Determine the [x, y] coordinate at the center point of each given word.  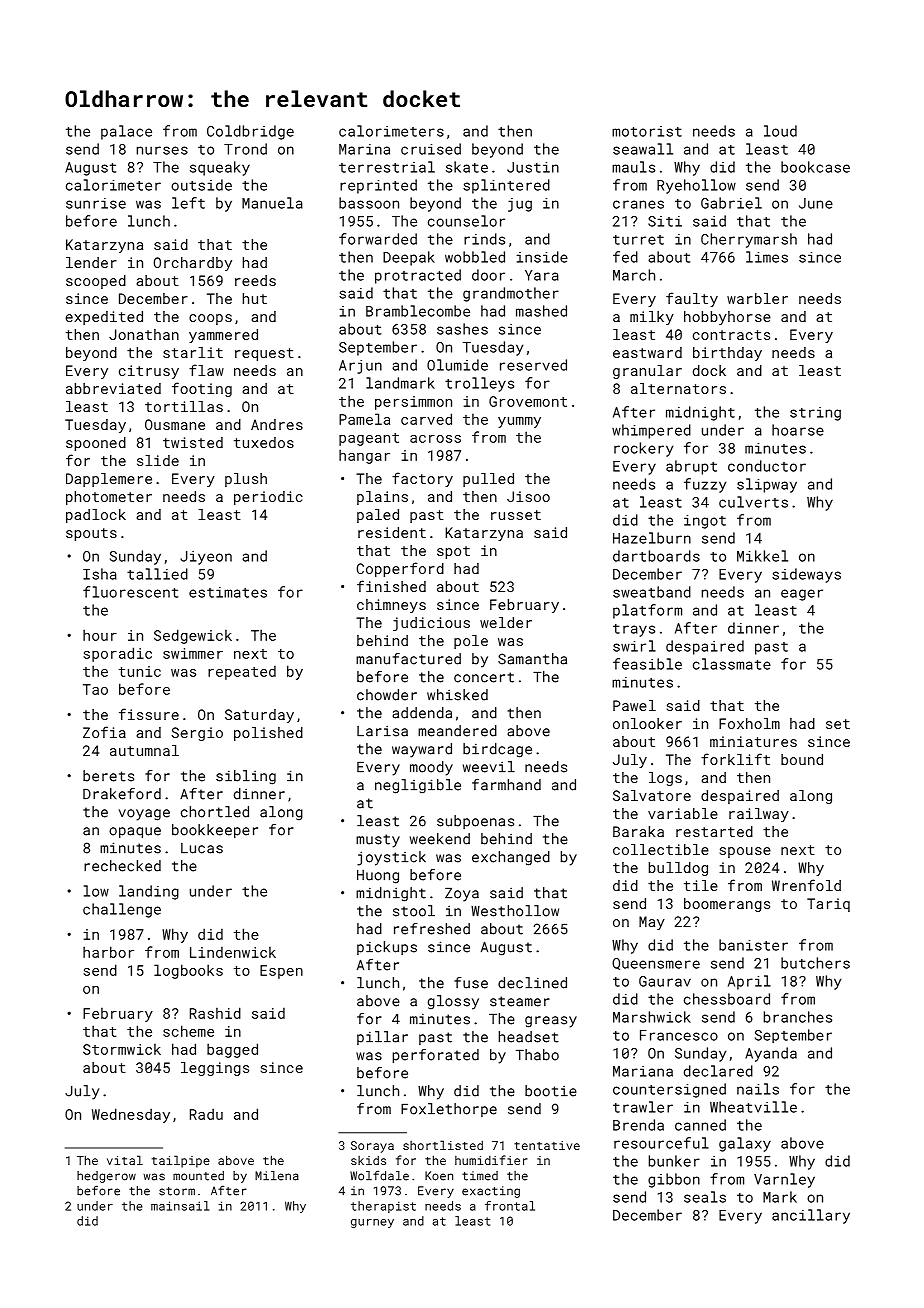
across [435, 439]
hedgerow [106, 1177]
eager [802, 595]
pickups [387, 948]
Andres [277, 424]
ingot [705, 522]
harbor [108, 952]
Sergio [197, 734]
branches [798, 1017]
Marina [364, 149]
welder [506, 622]
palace [126, 132]
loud [780, 131]
